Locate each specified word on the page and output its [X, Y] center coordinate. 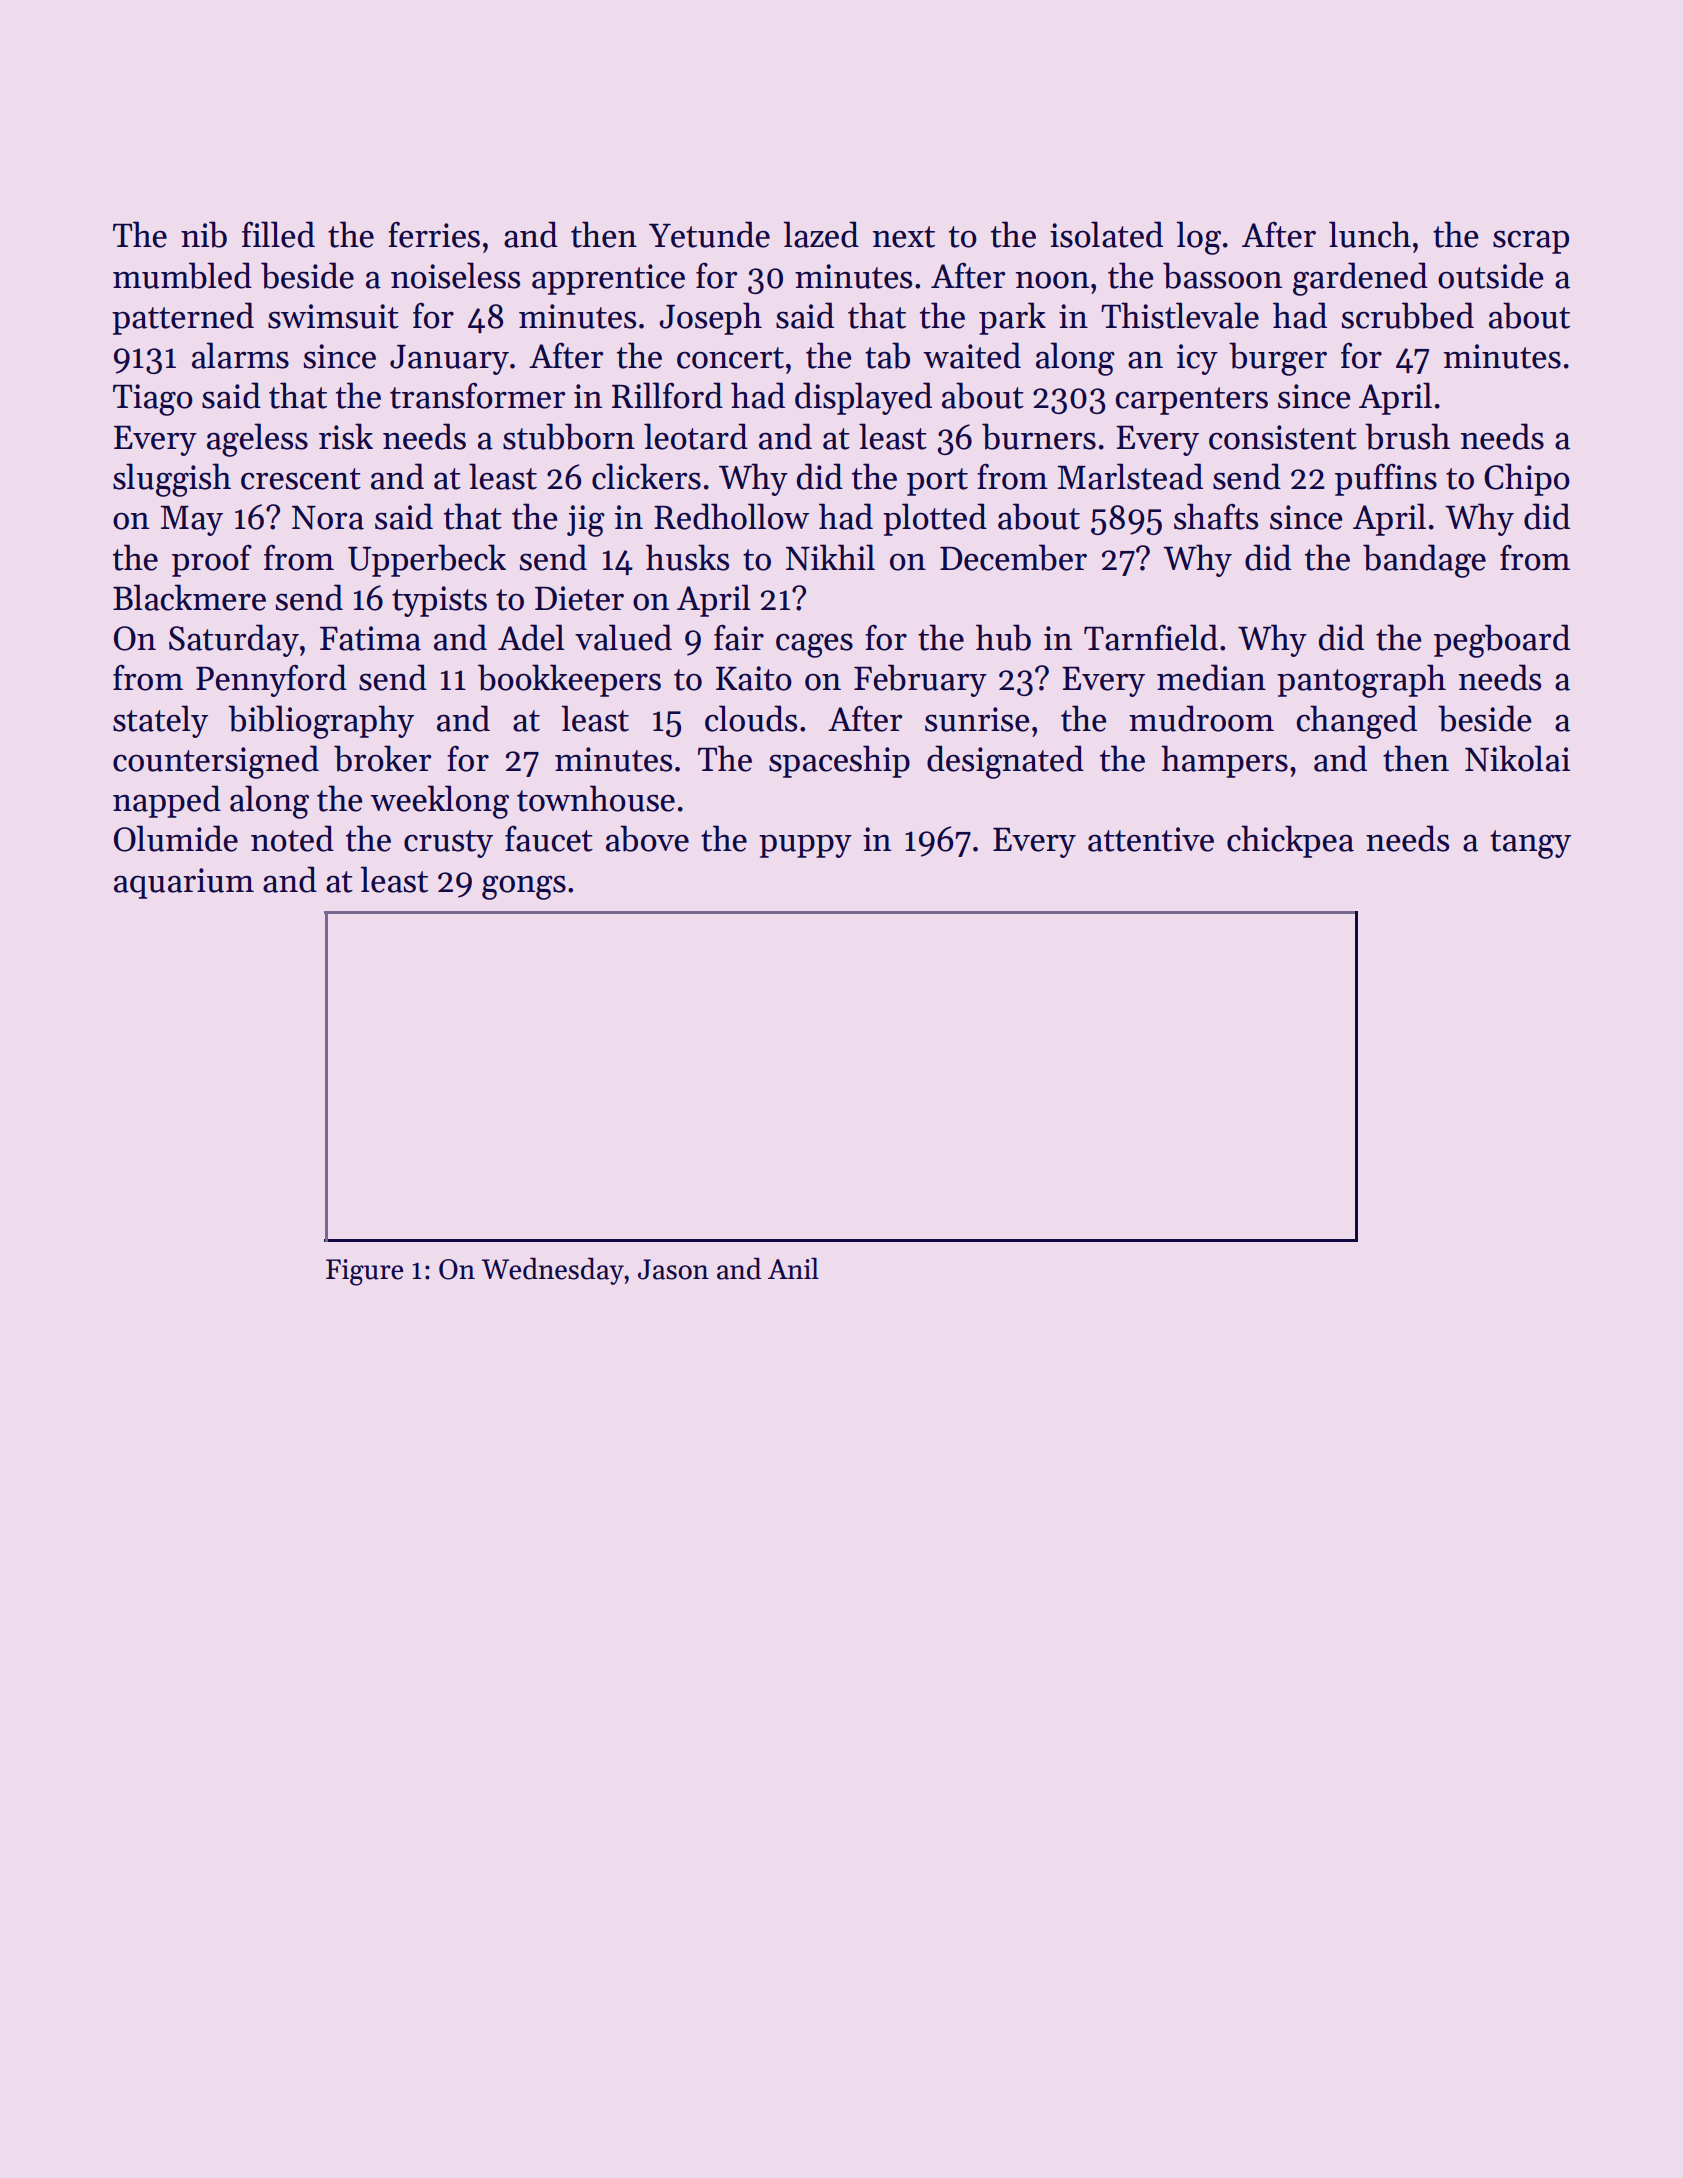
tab [887, 355]
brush [1407, 436]
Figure [365, 1272]
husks [687, 557]
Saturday [234, 640]
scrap [1531, 242]
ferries [434, 235]
